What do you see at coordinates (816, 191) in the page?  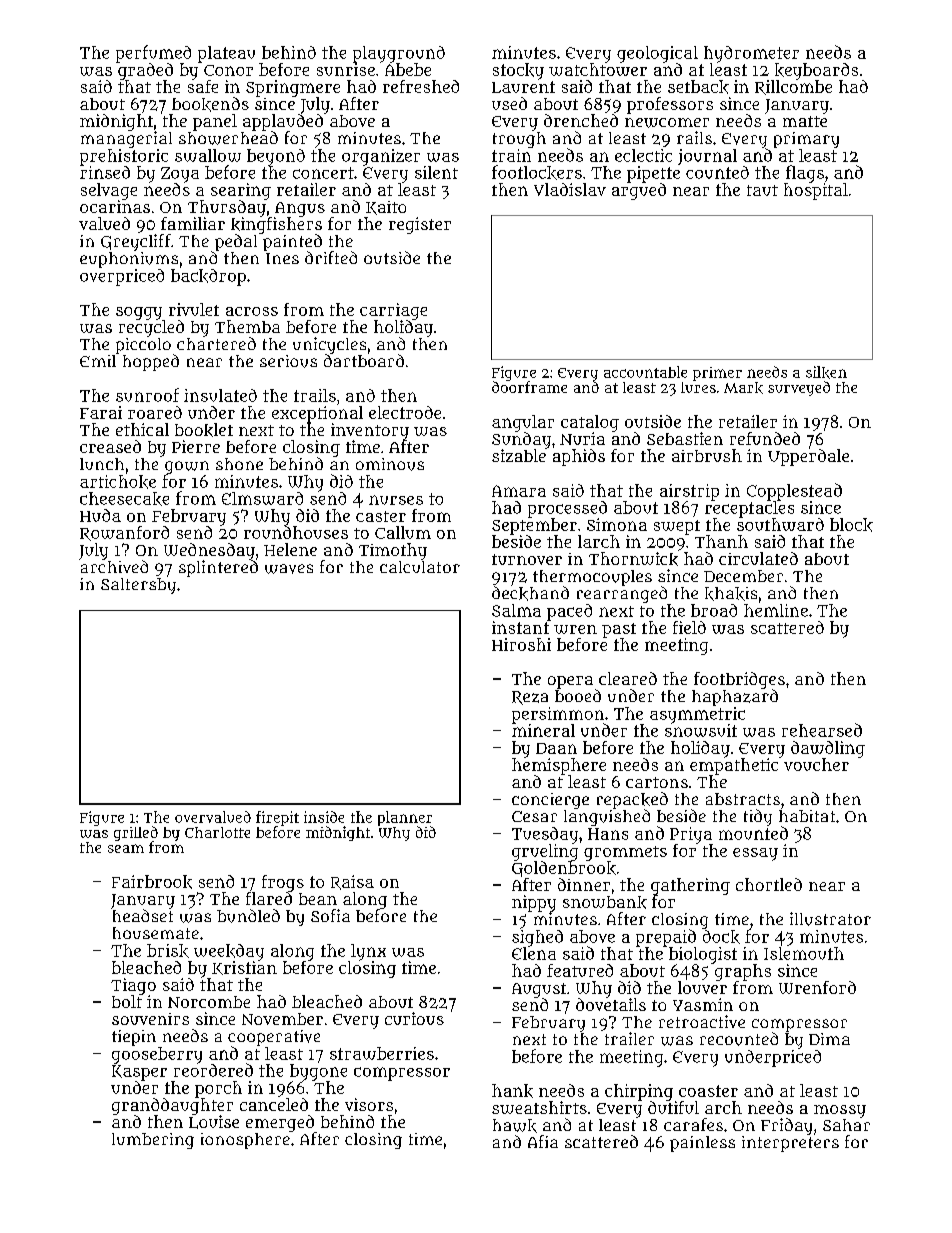 I see `hospital` at bounding box center [816, 191].
